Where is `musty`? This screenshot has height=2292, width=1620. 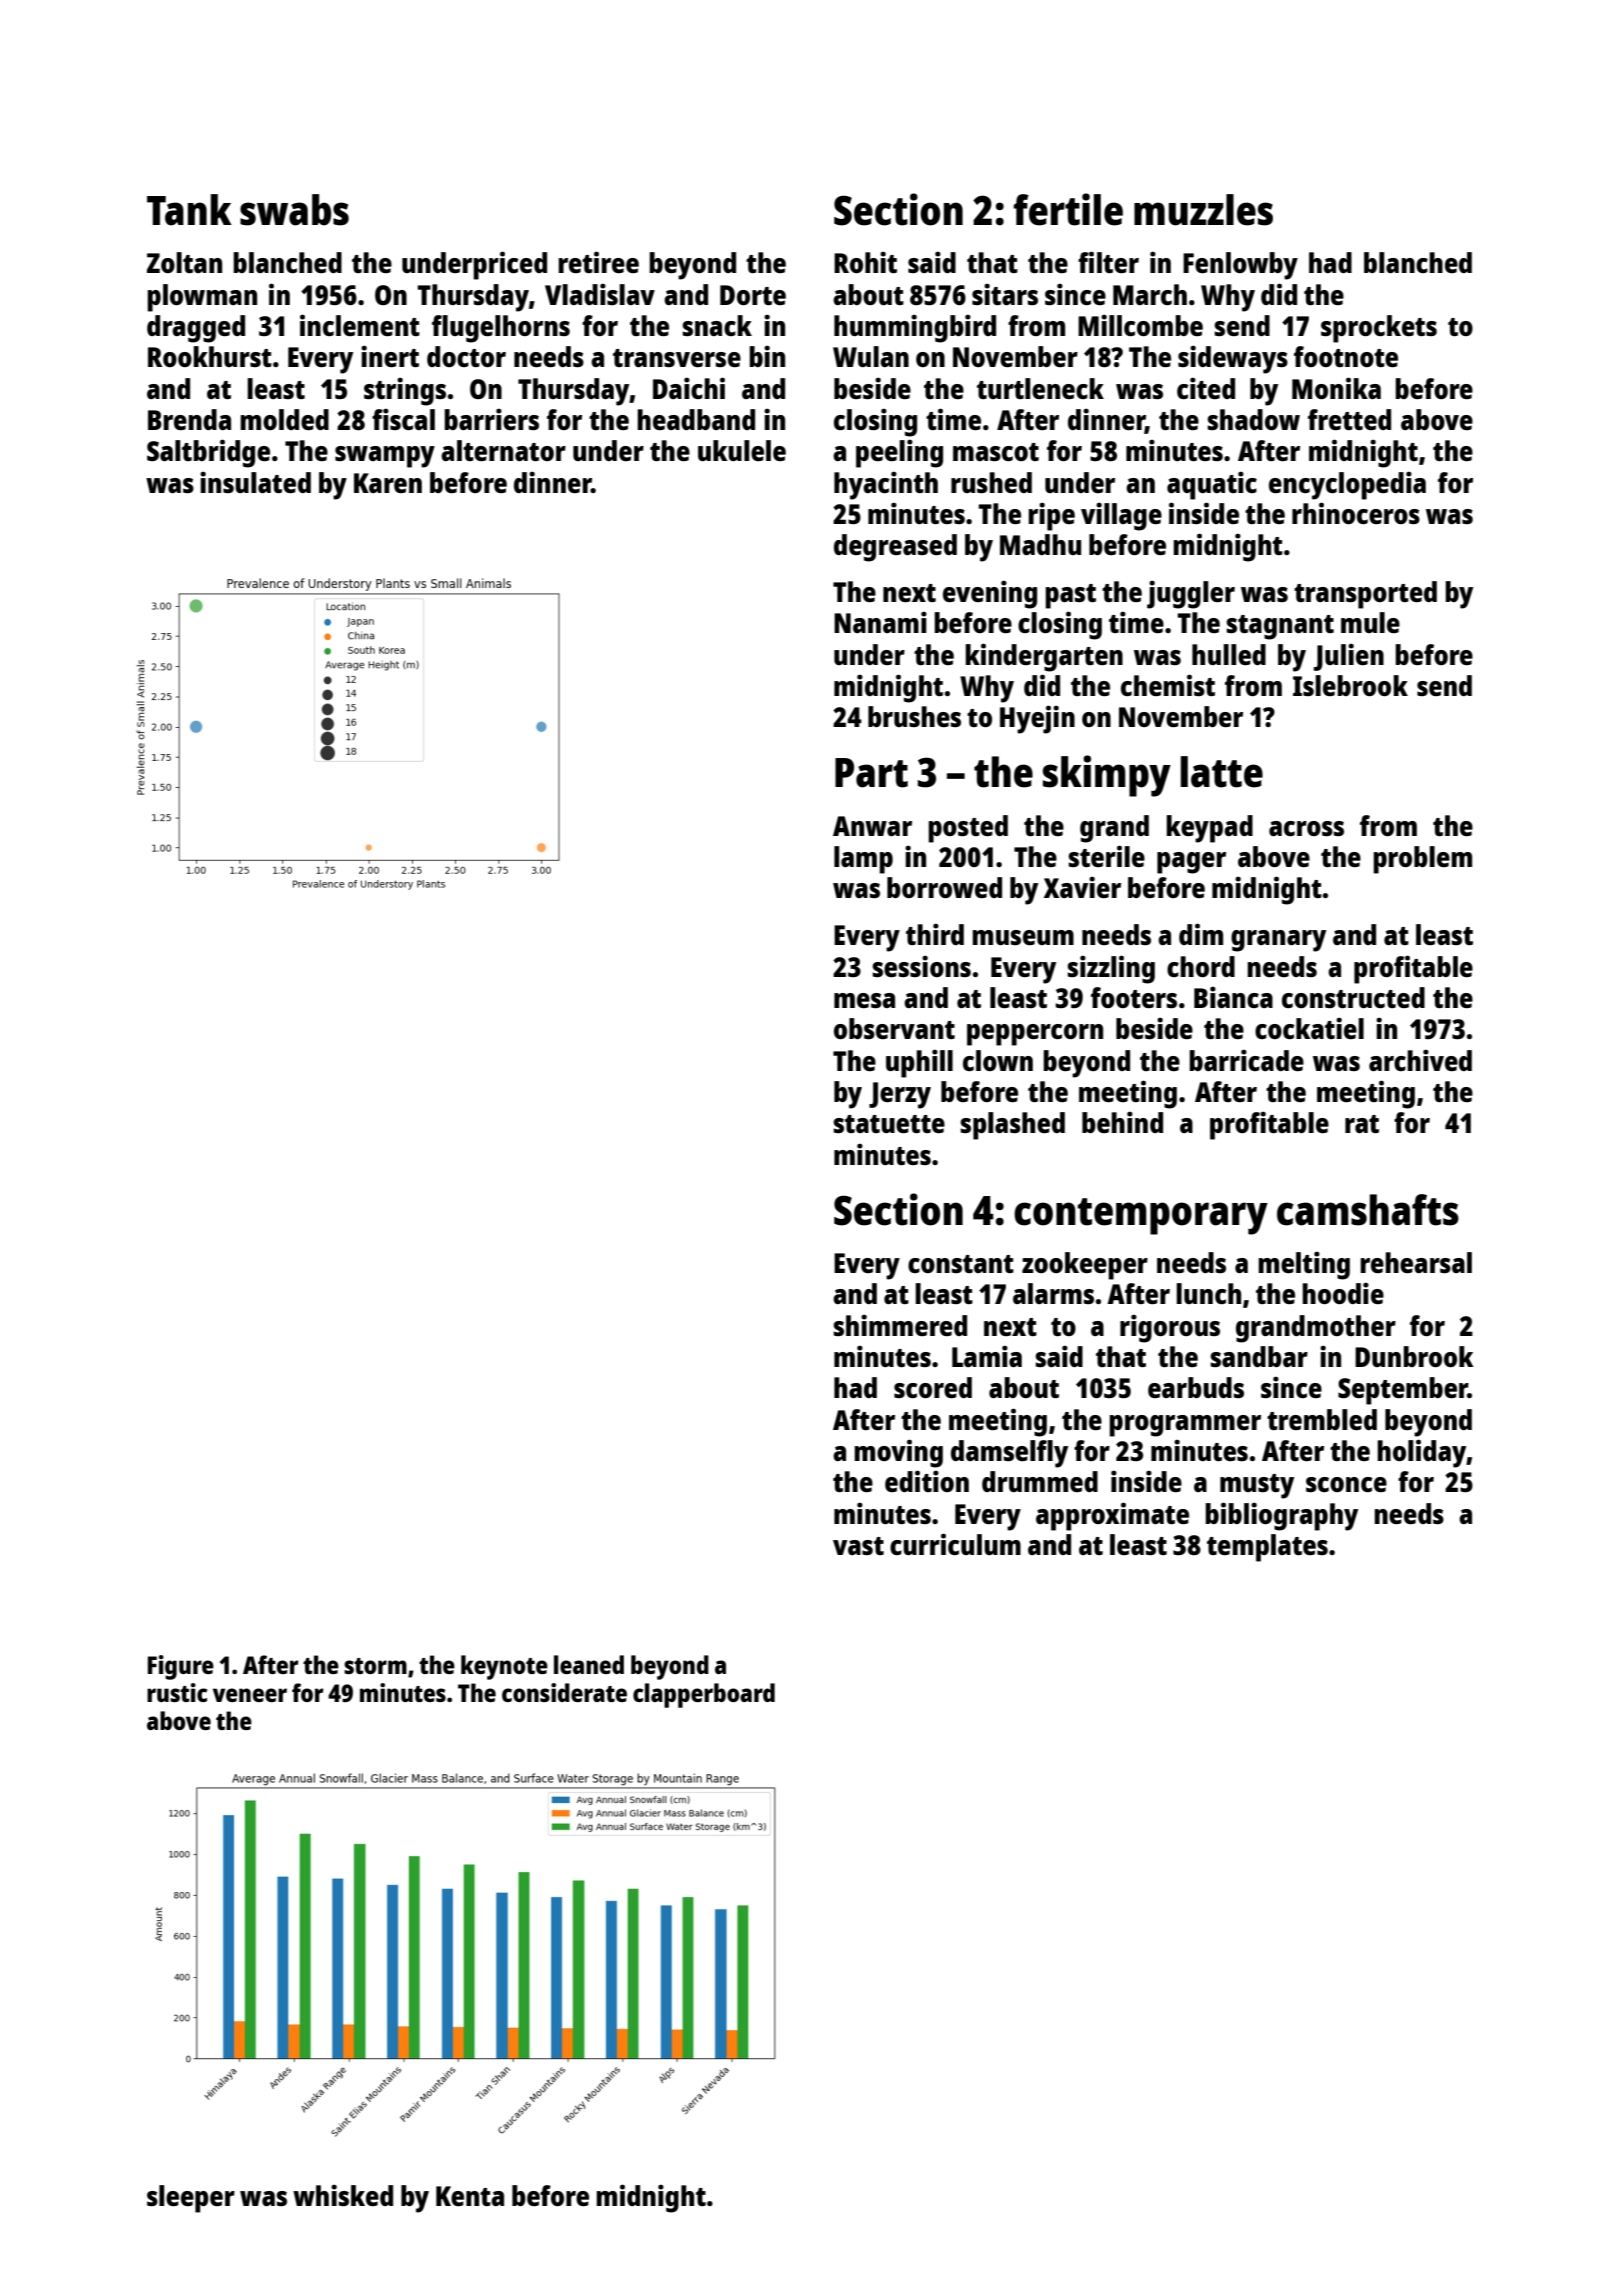 musty is located at coordinates (1257, 1486).
